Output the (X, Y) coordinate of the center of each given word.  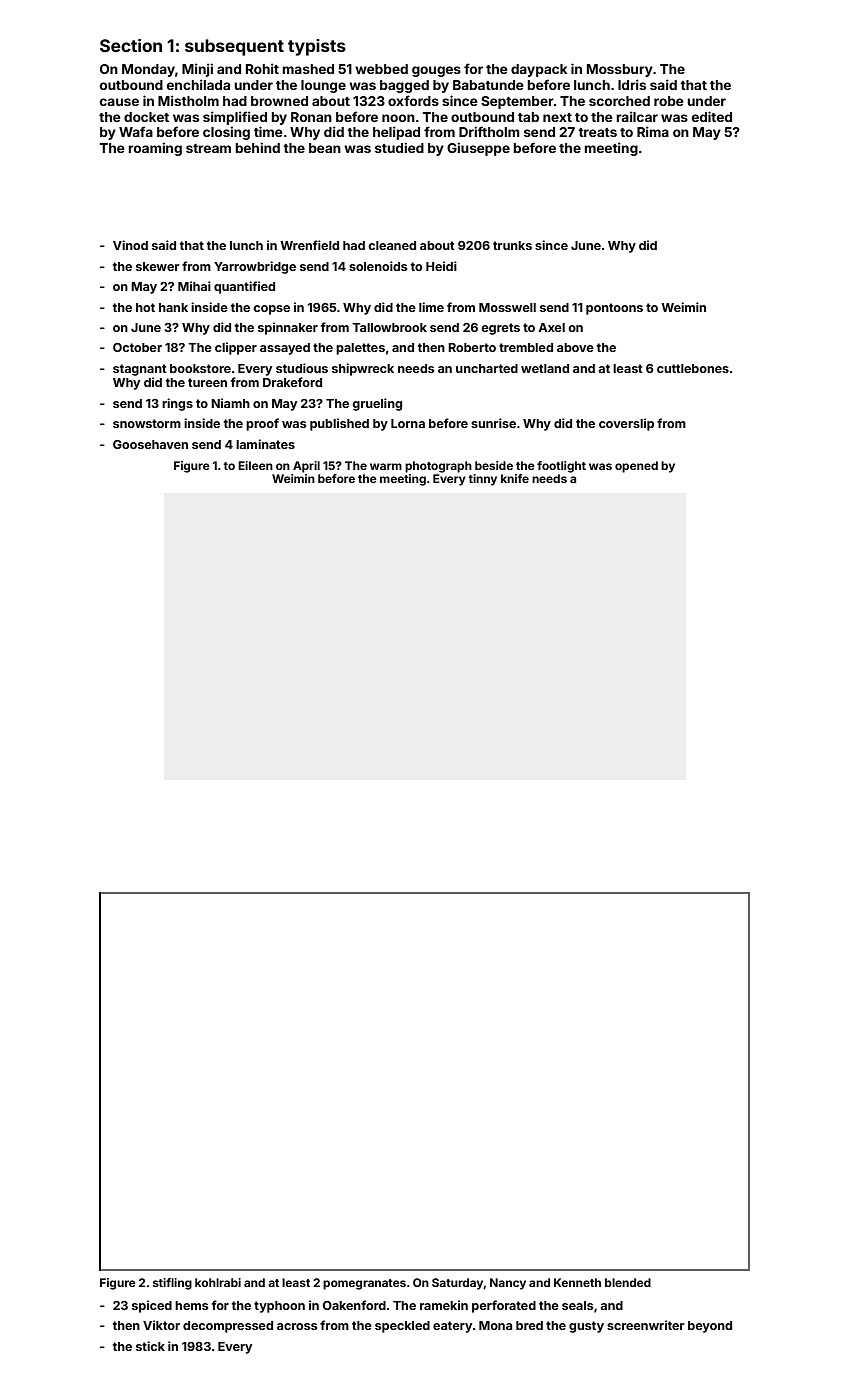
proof (262, 424)
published (339, 424)
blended (628, 1282)
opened (636, 467)
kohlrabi (218, 1282)
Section (131, 45)
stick (150, 1346)
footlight (561, 467)
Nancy (508, 1284)
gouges (436, 71)
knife (515, 478)
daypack (539, 70)
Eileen (255, 465)
